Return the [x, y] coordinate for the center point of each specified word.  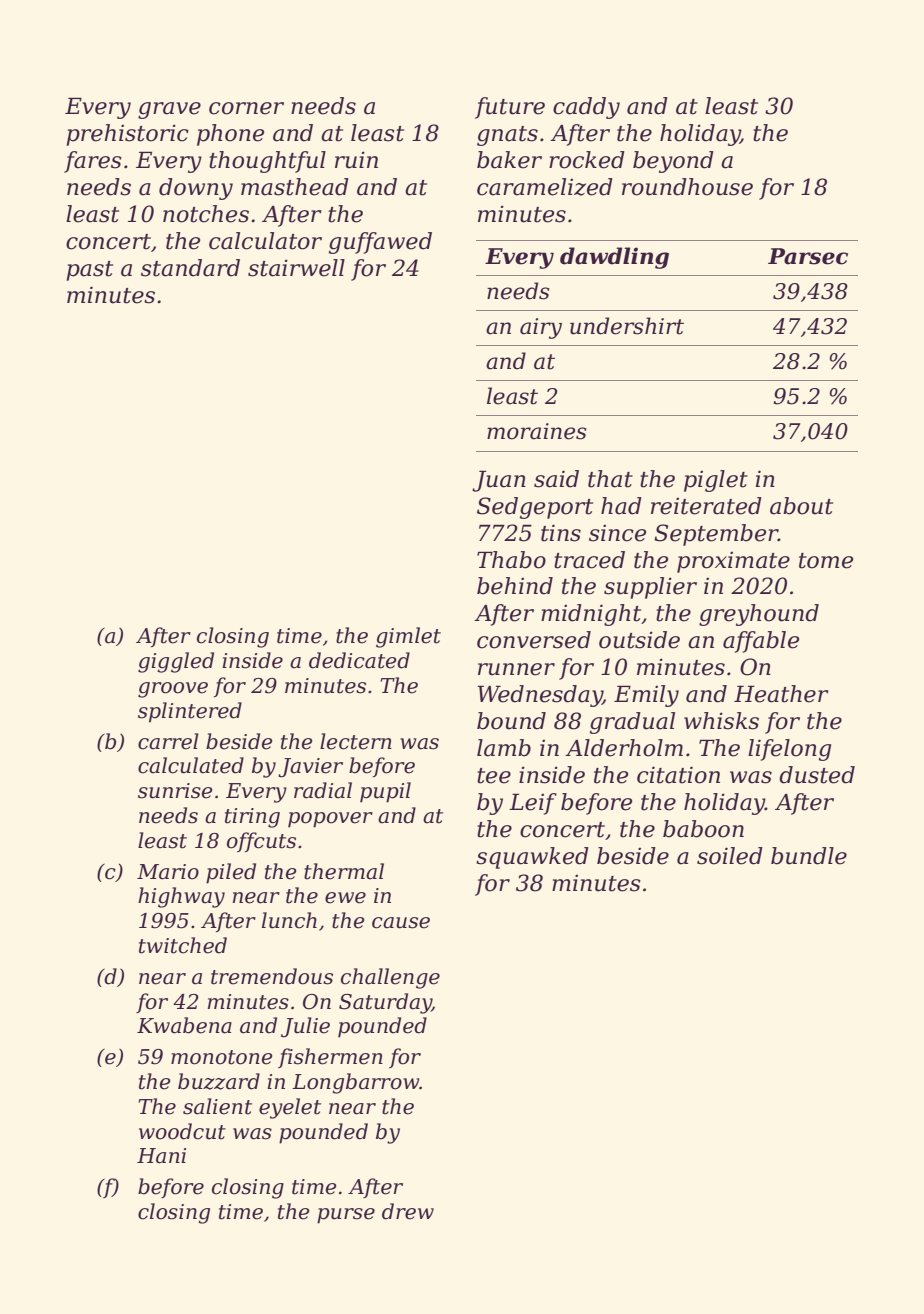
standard [190, 268]
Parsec [808, 256]
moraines [536, 431]
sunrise [175, 791]
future [510, 108]
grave [169, 110]
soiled [730, 856]
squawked [532, 858]
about [801, 506]
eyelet [290, 1108]
